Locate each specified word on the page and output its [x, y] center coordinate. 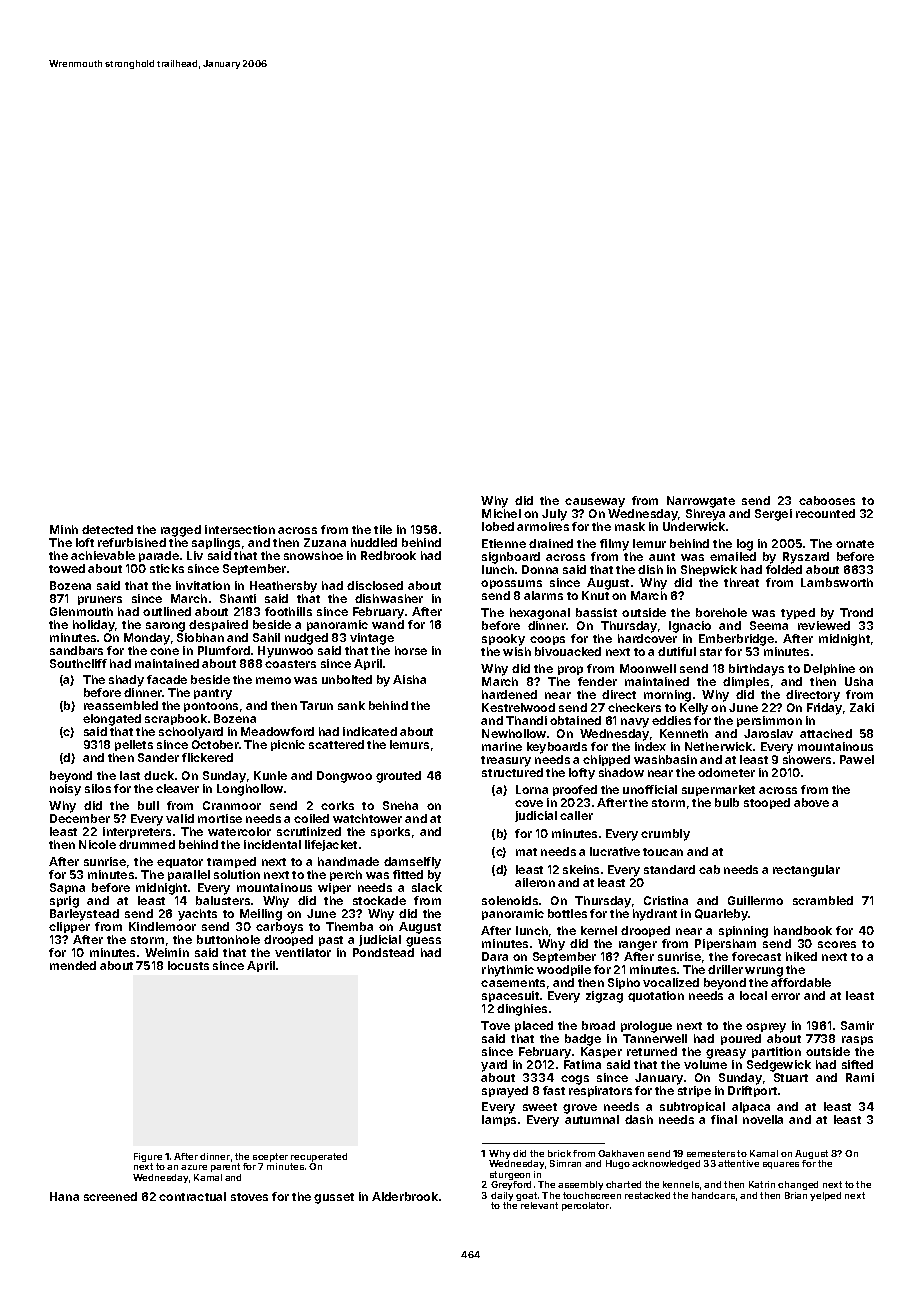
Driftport [752, 1091]
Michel [501, 513]
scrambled [823, 900]
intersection [240, 529]
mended [73, 965]
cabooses [827, 500]
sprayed [505, 1092]
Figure [148, 1157]
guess [423, 942]
